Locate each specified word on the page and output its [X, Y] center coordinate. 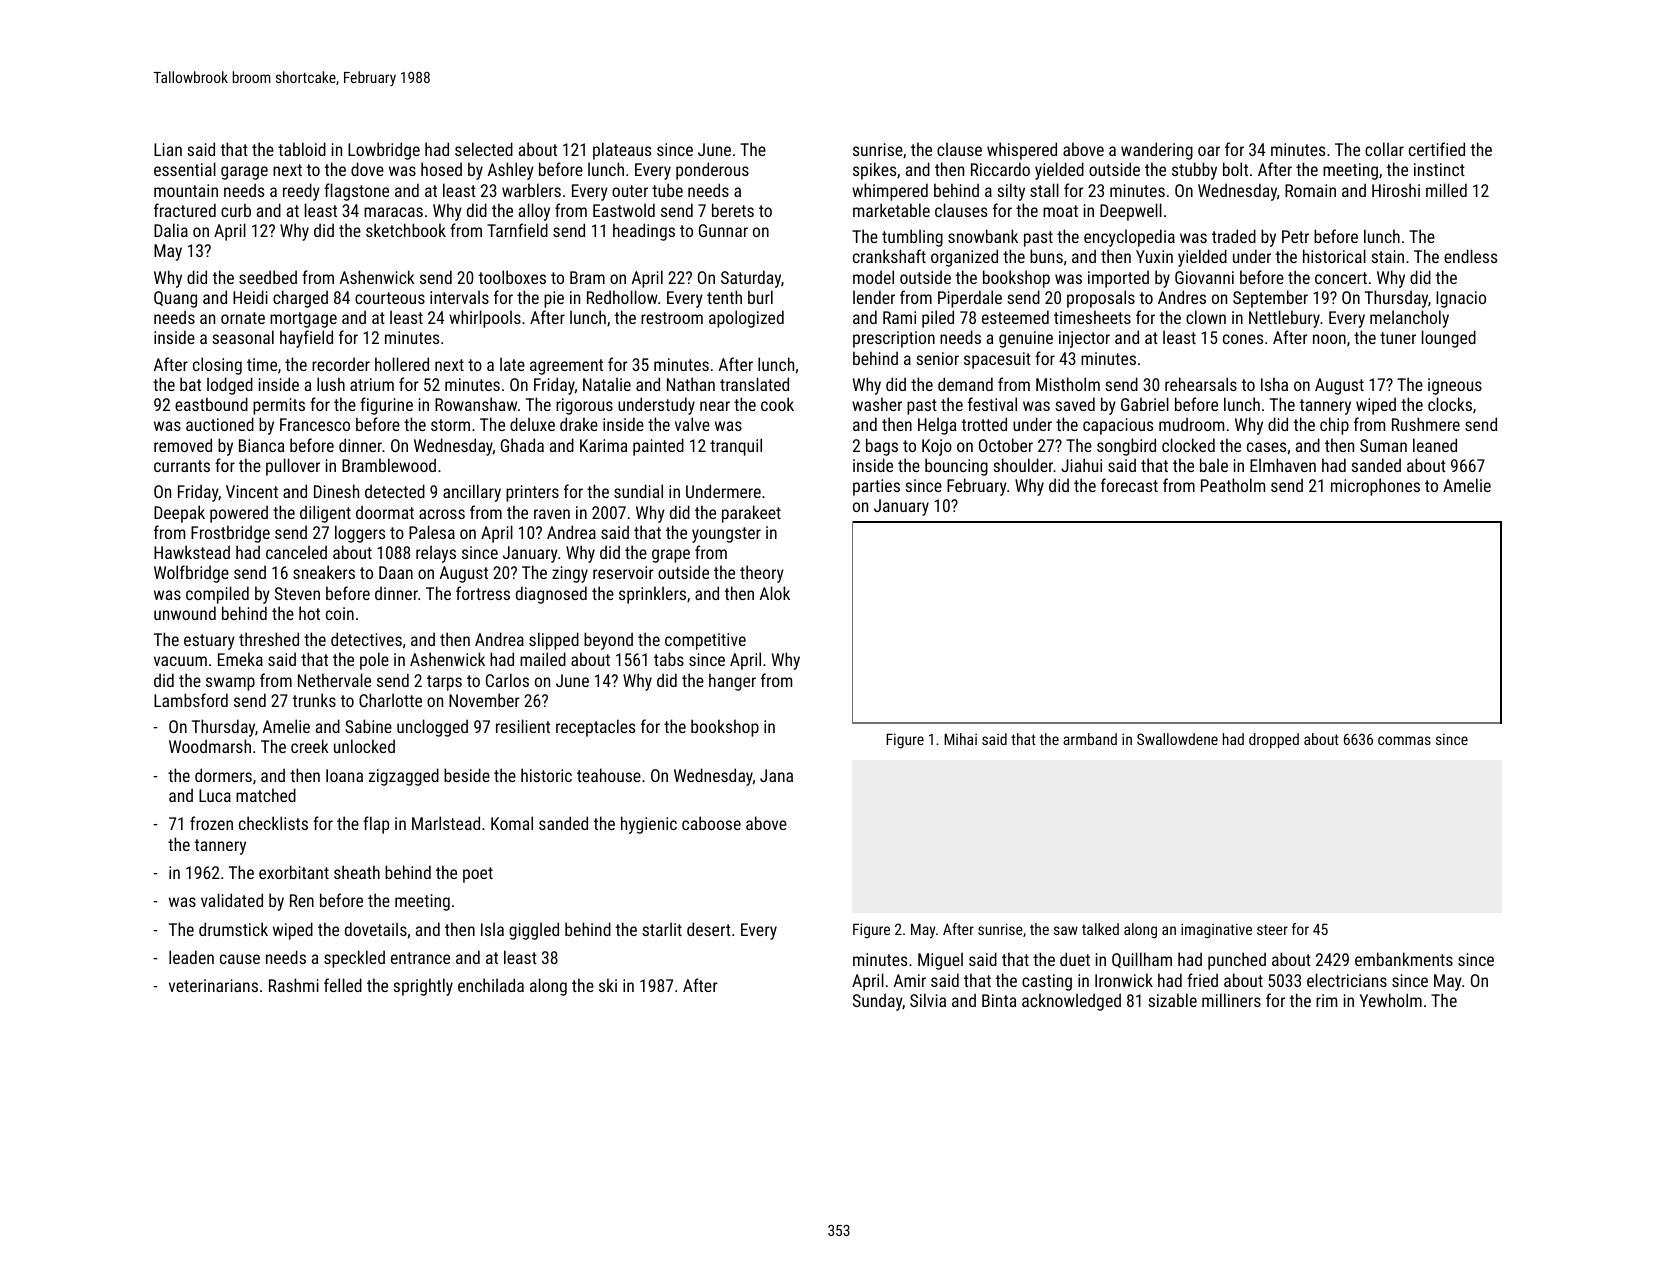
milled [1446, 190]
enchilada [491, 985]
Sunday [878, 1002]
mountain [186, 190]
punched [1237, 961]
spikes [874, 171]
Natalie [607, 384]
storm [450, 425]
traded [1234, 236]
